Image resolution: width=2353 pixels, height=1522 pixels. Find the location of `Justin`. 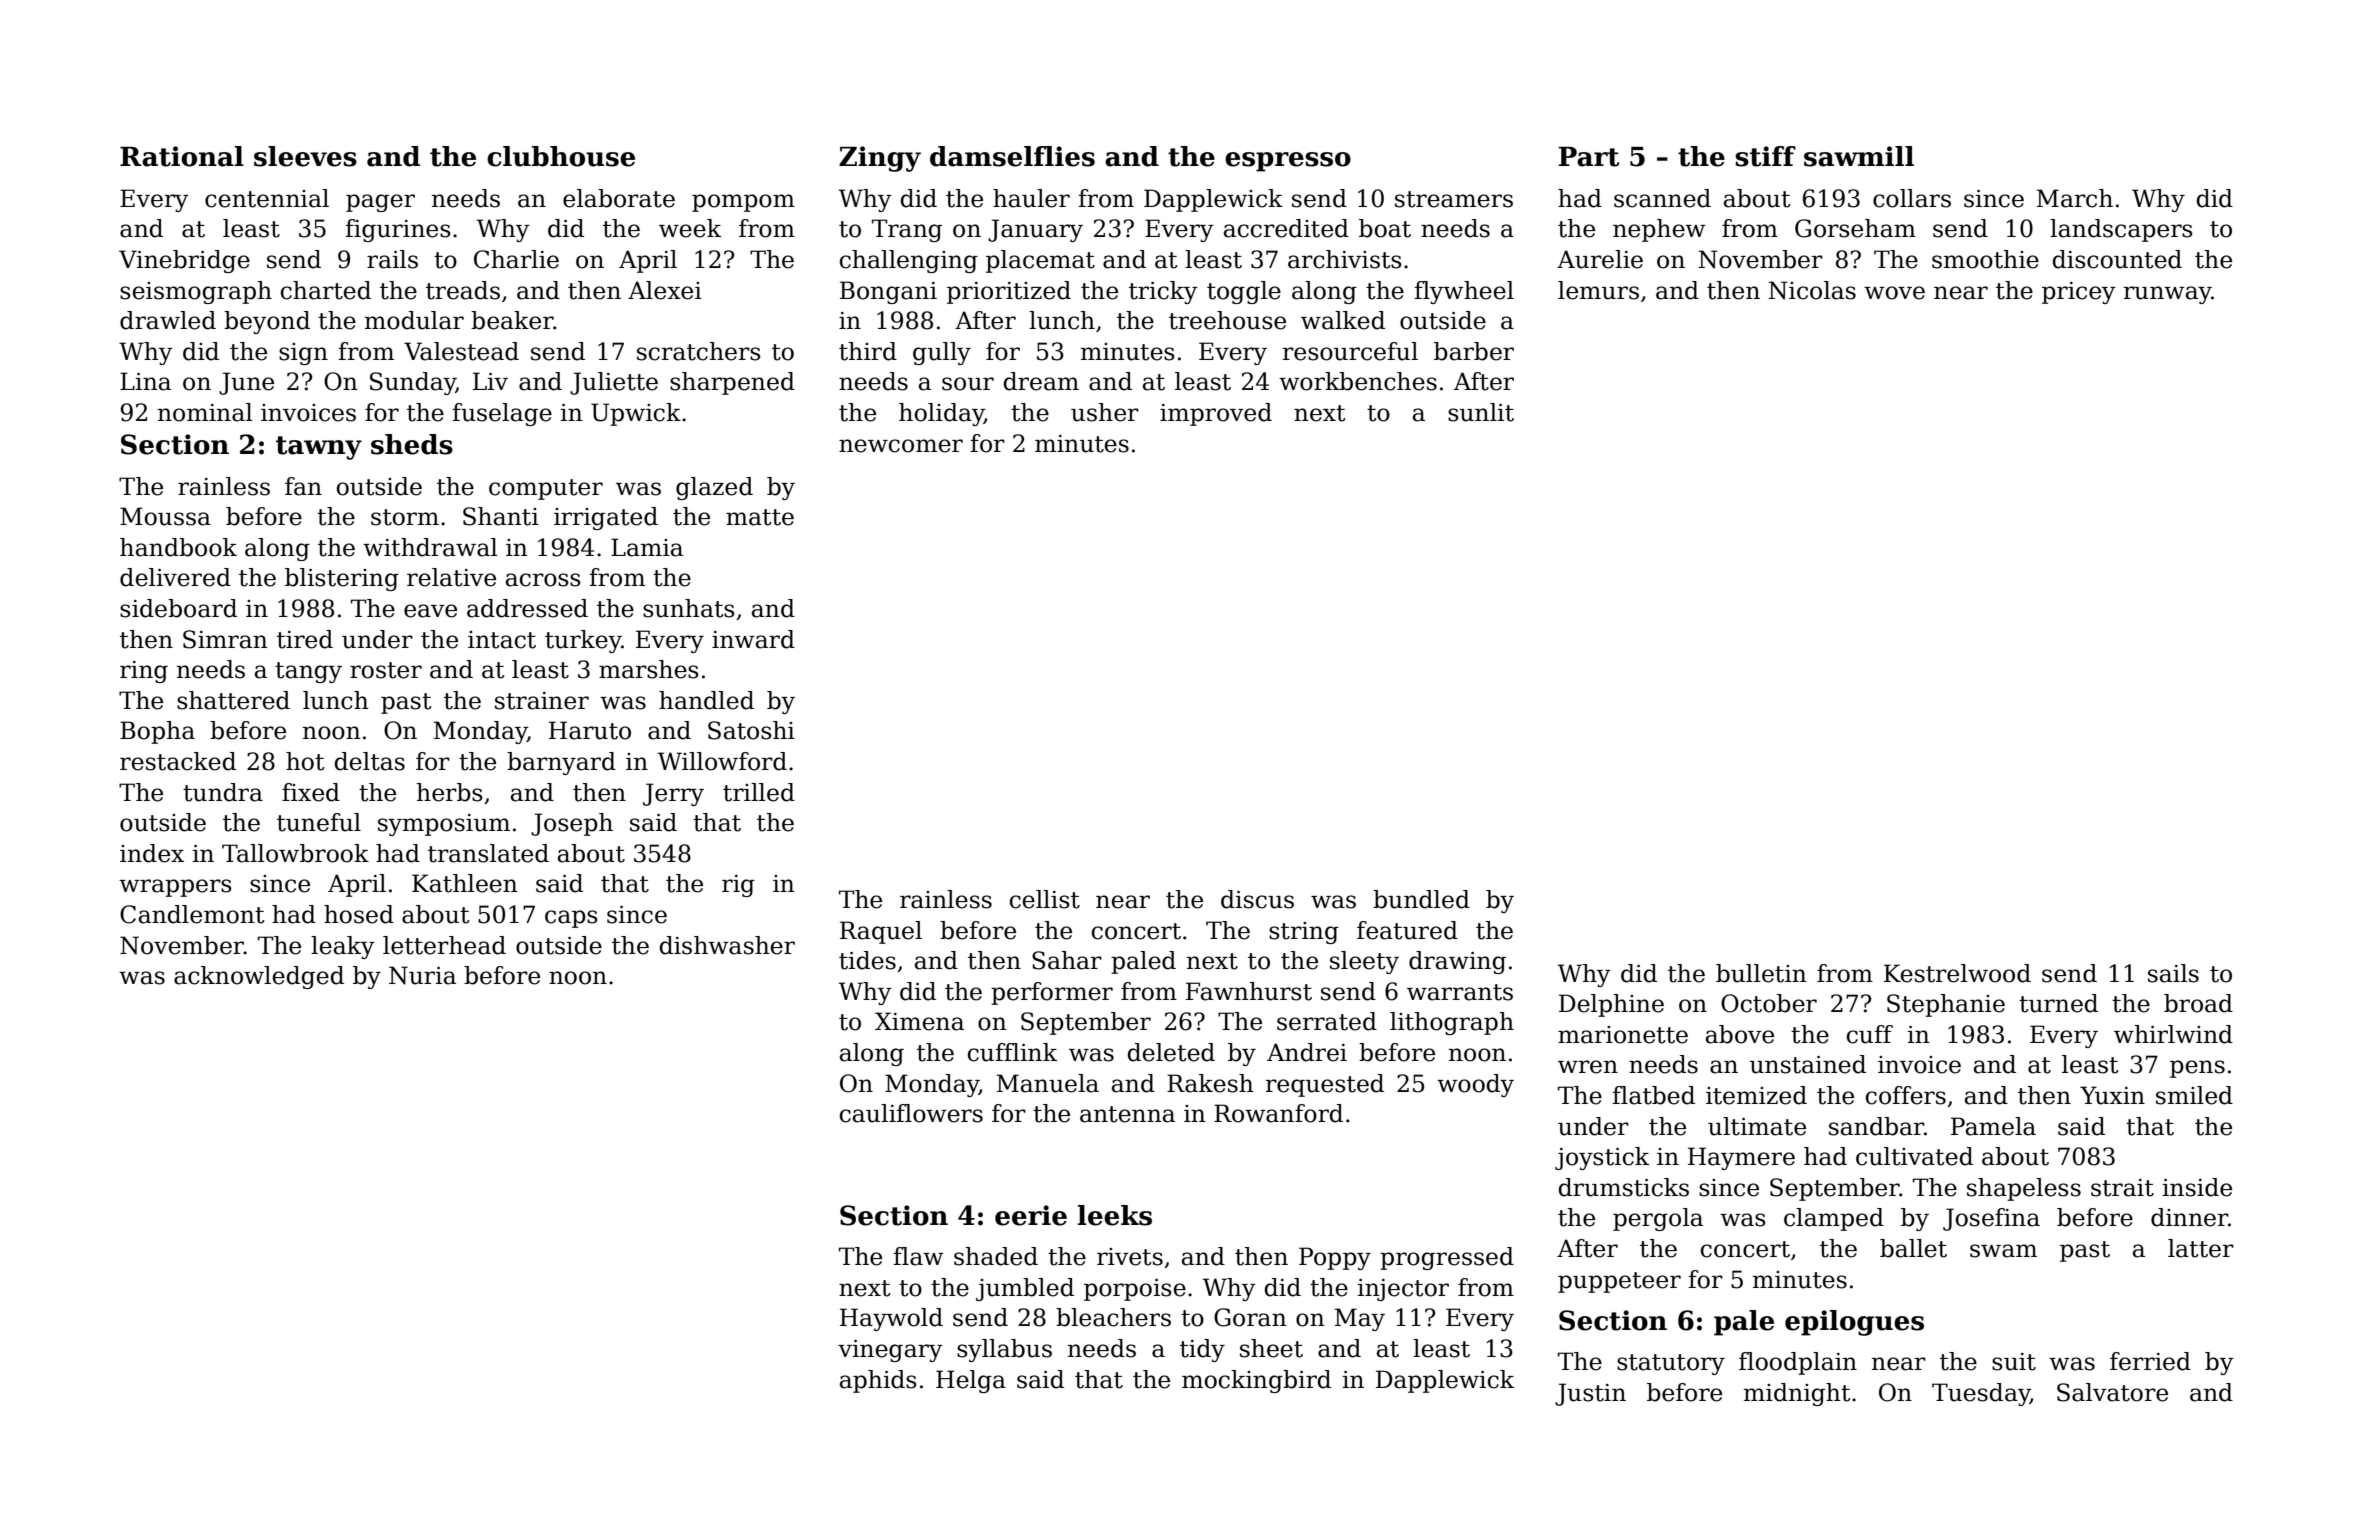

Justin is located at coordinates (1590, 1394).
